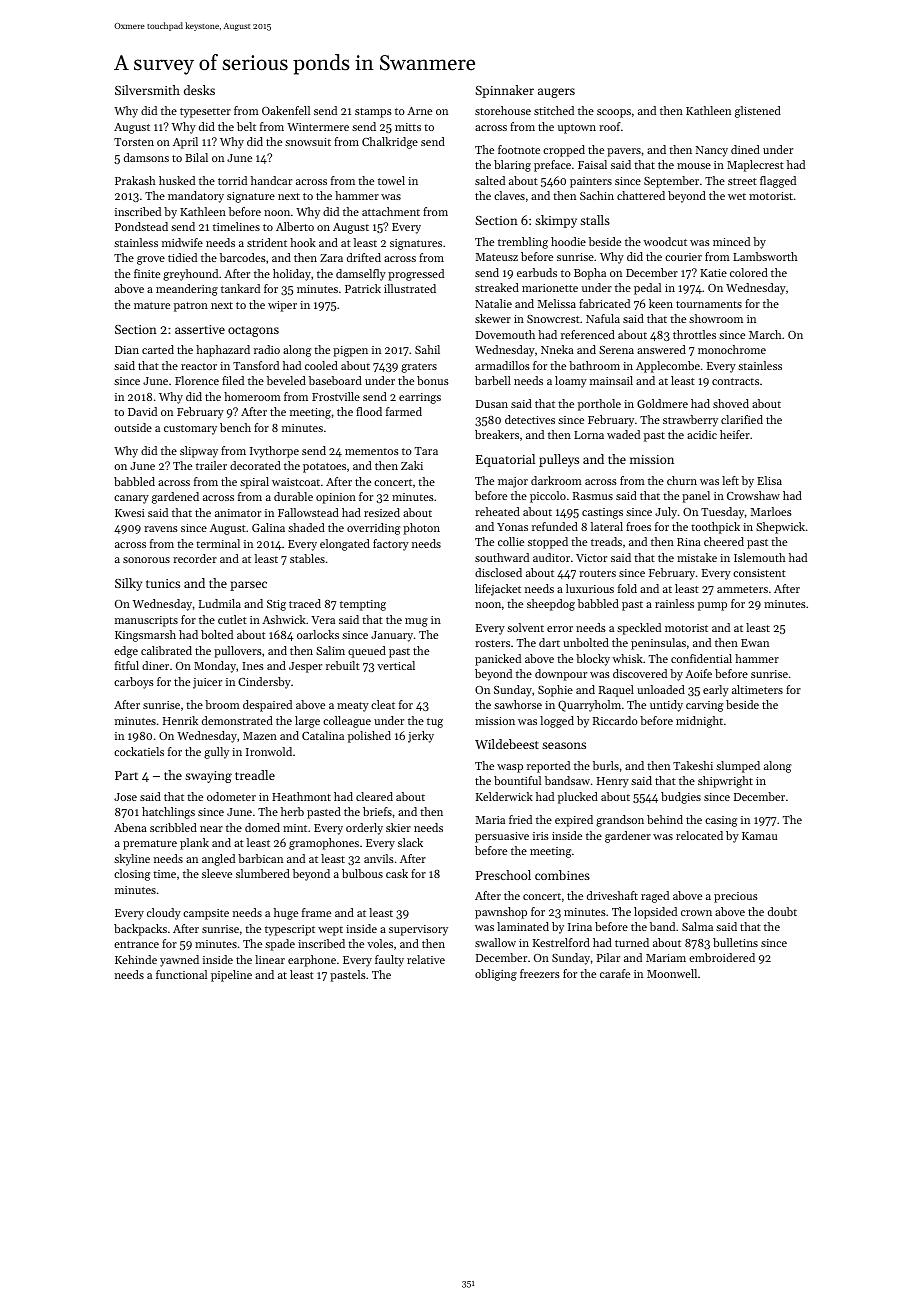 Image resolution: width=924 pixels, height=1308 pixels. I want to click on Spinnaker, so click(504, 91).
